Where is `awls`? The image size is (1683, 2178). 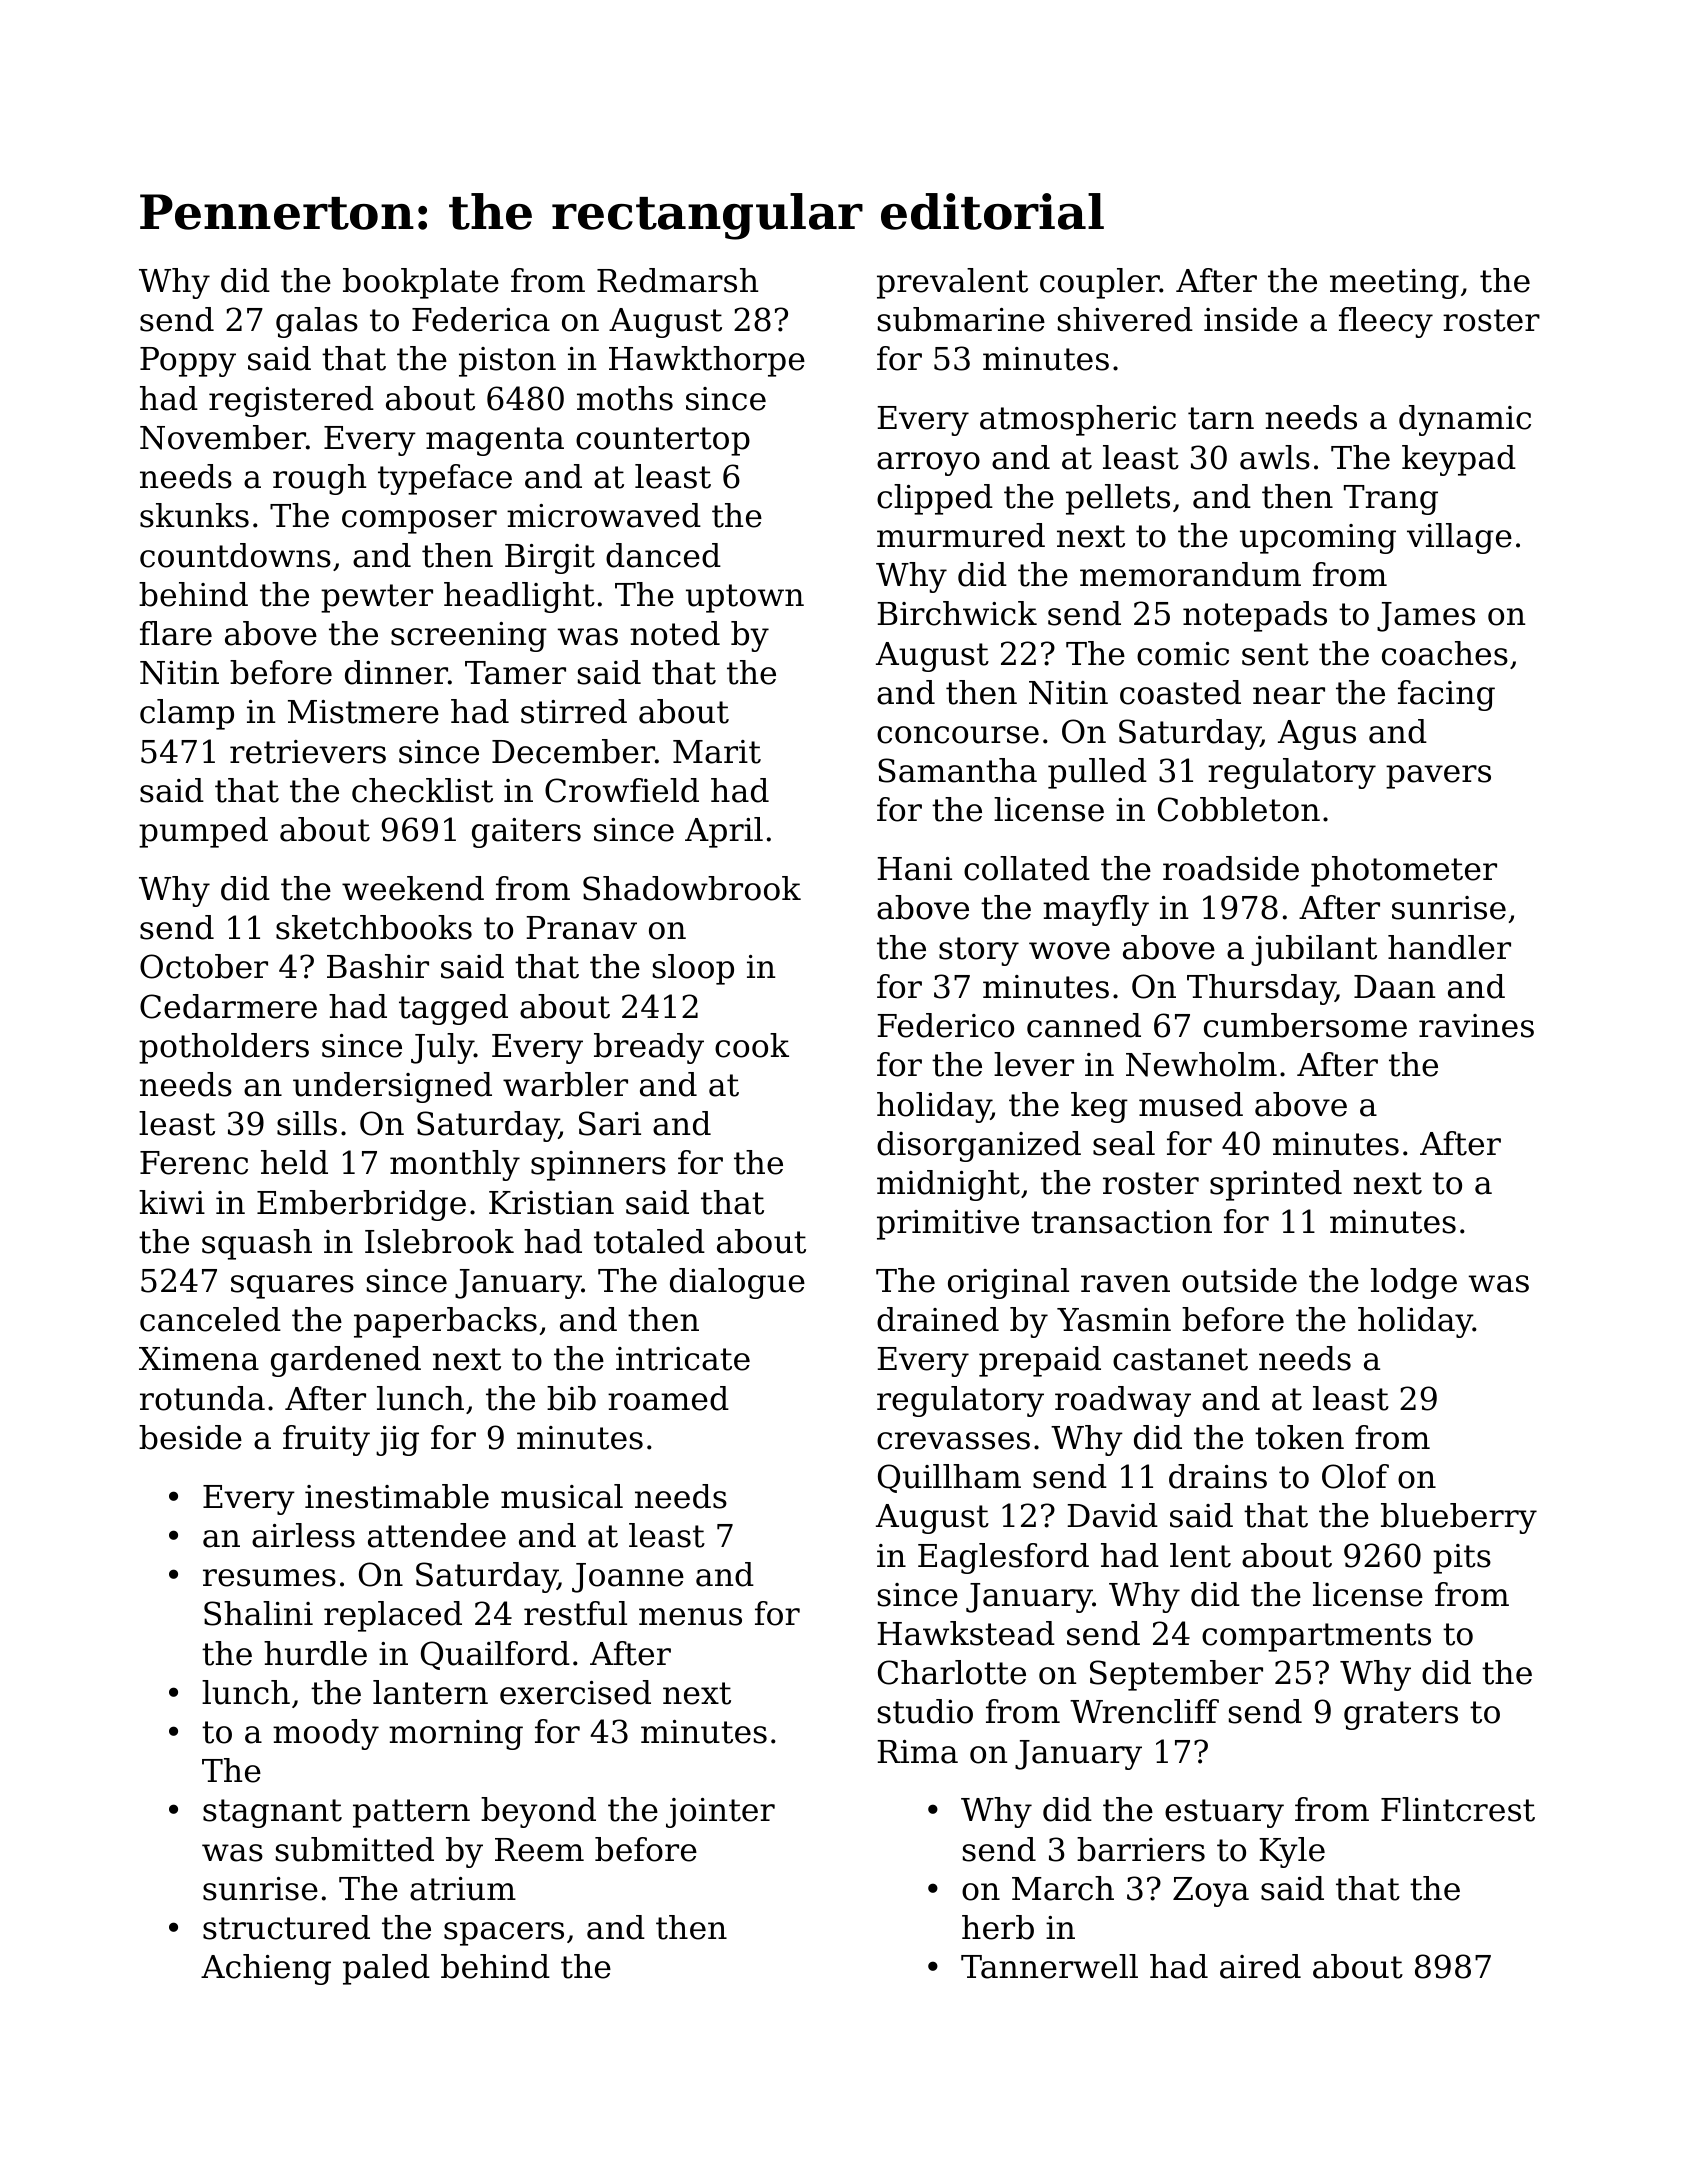 awls is located at coordinates (1275, 457).
